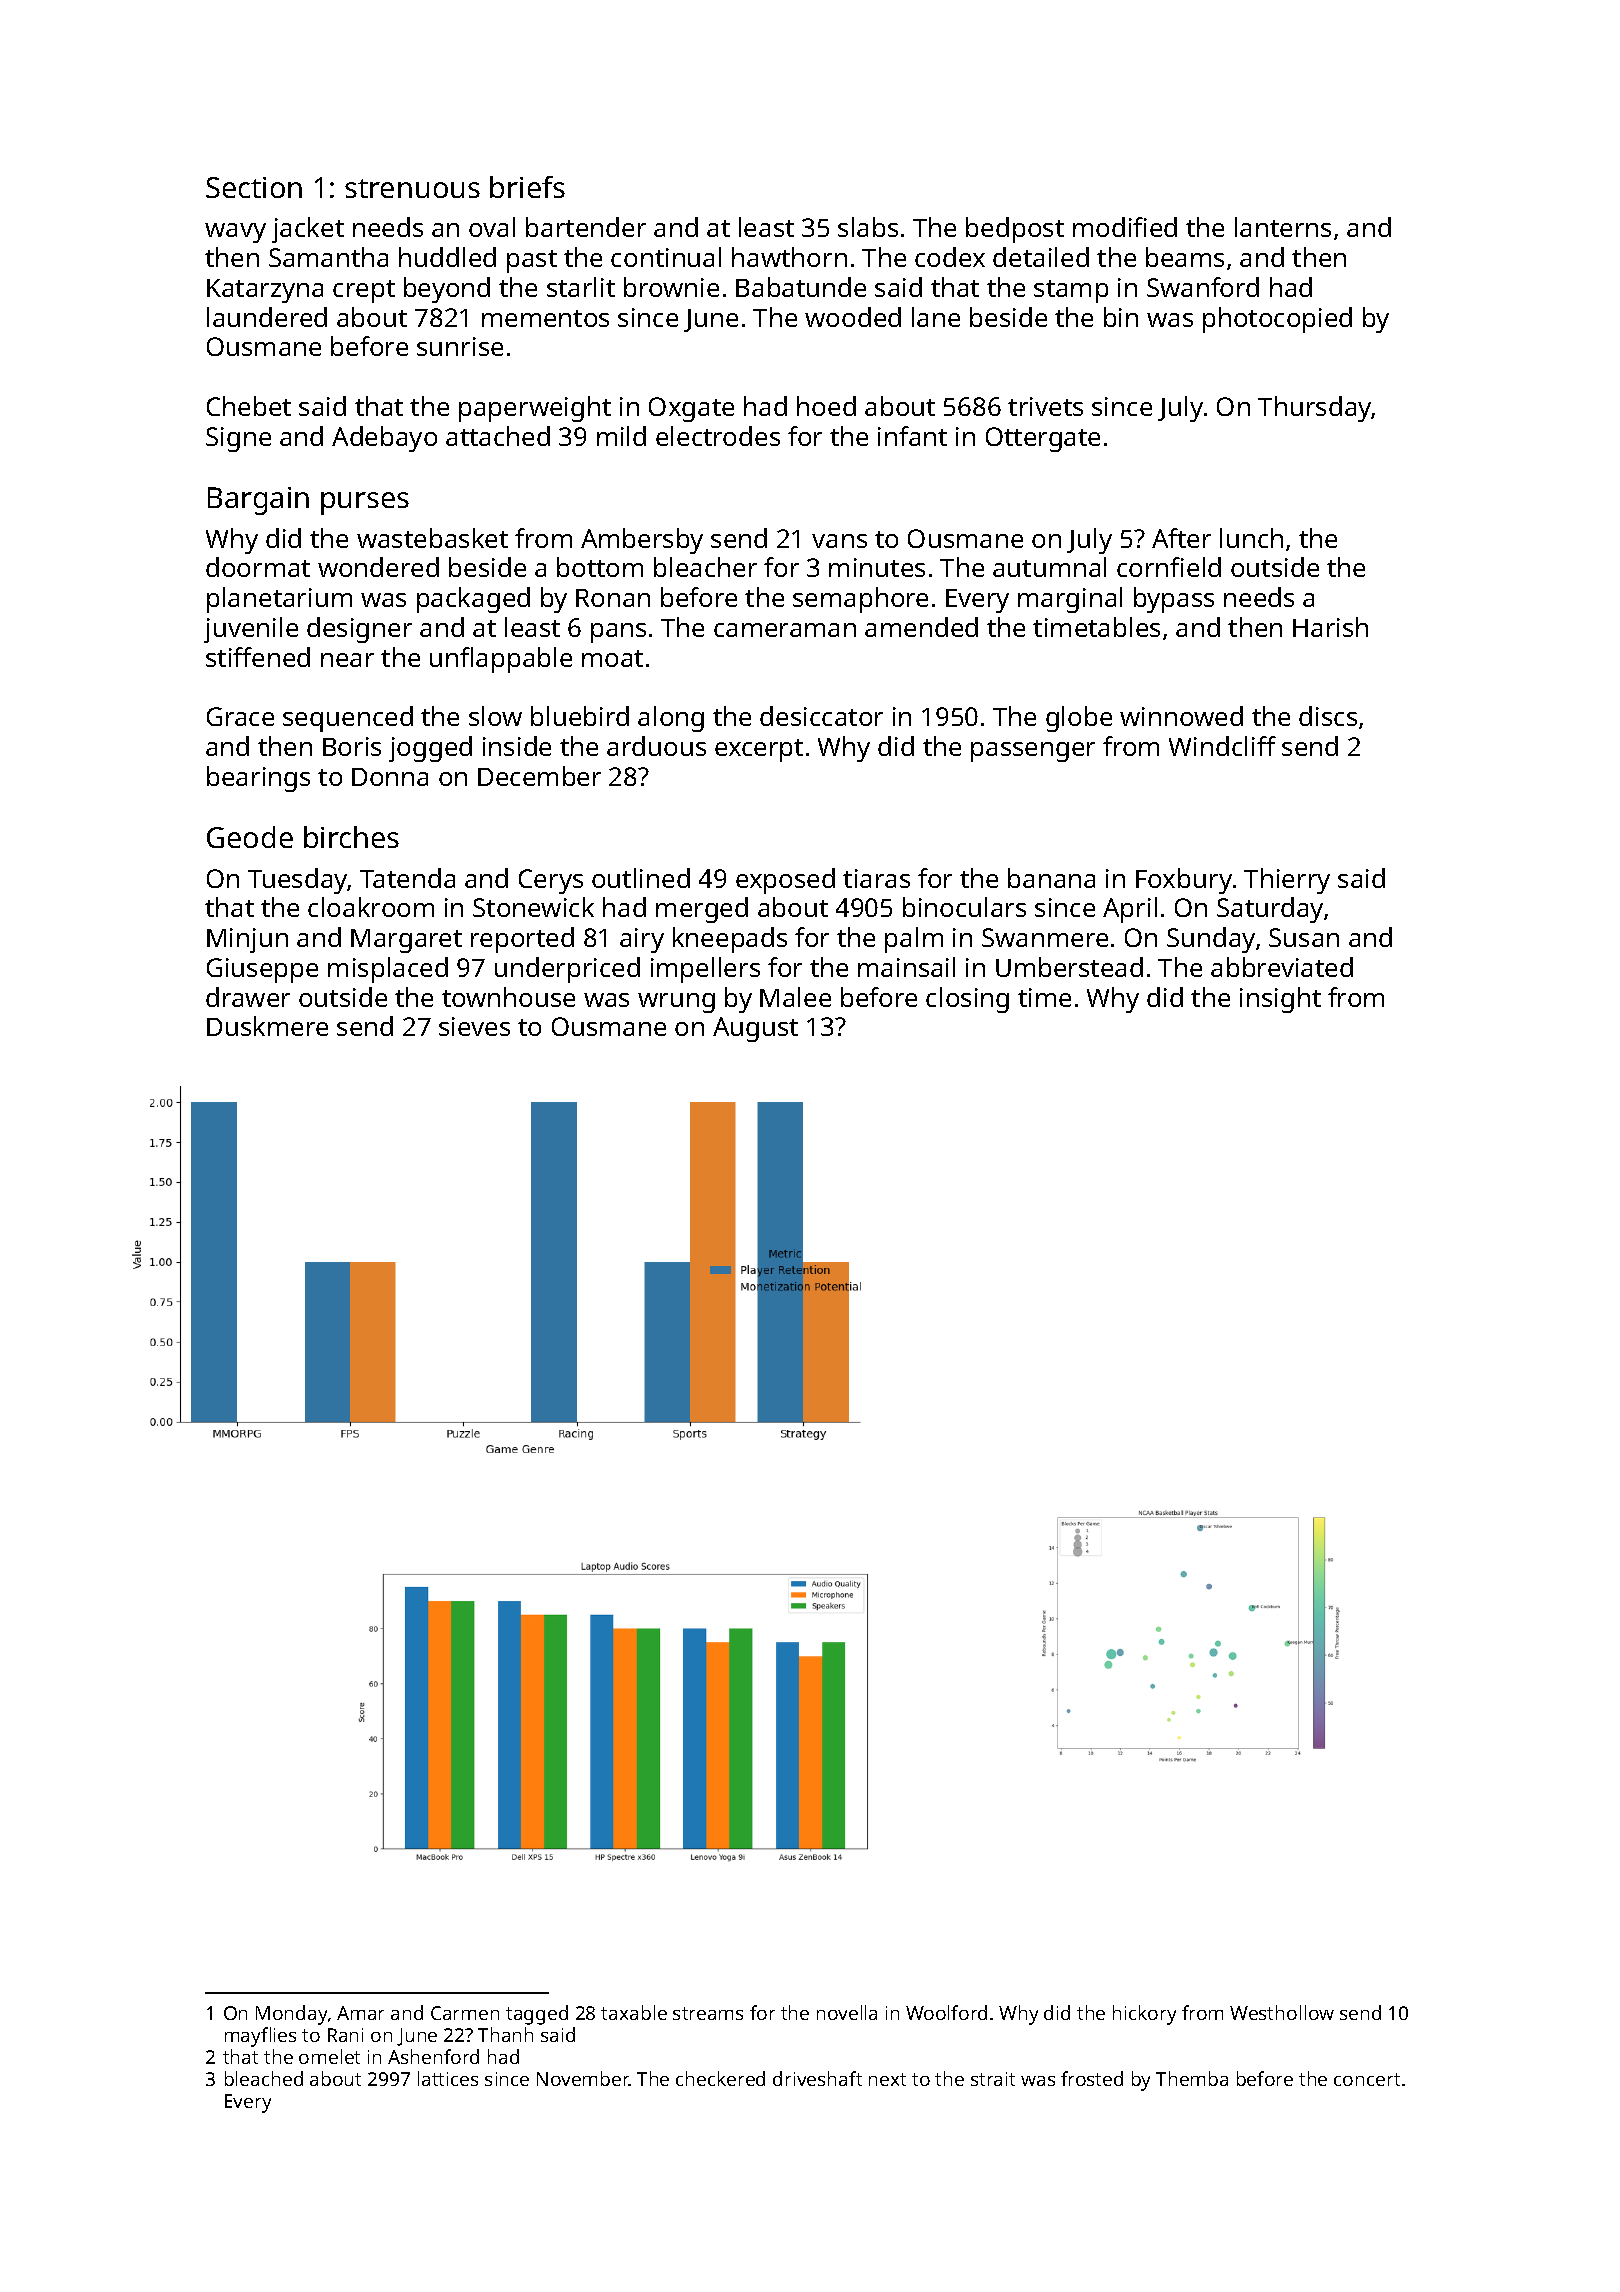  What do you see at coordinates (1283, 227) in the screenshot?
I see `lanterns` at bounding box center [1283, 227].
